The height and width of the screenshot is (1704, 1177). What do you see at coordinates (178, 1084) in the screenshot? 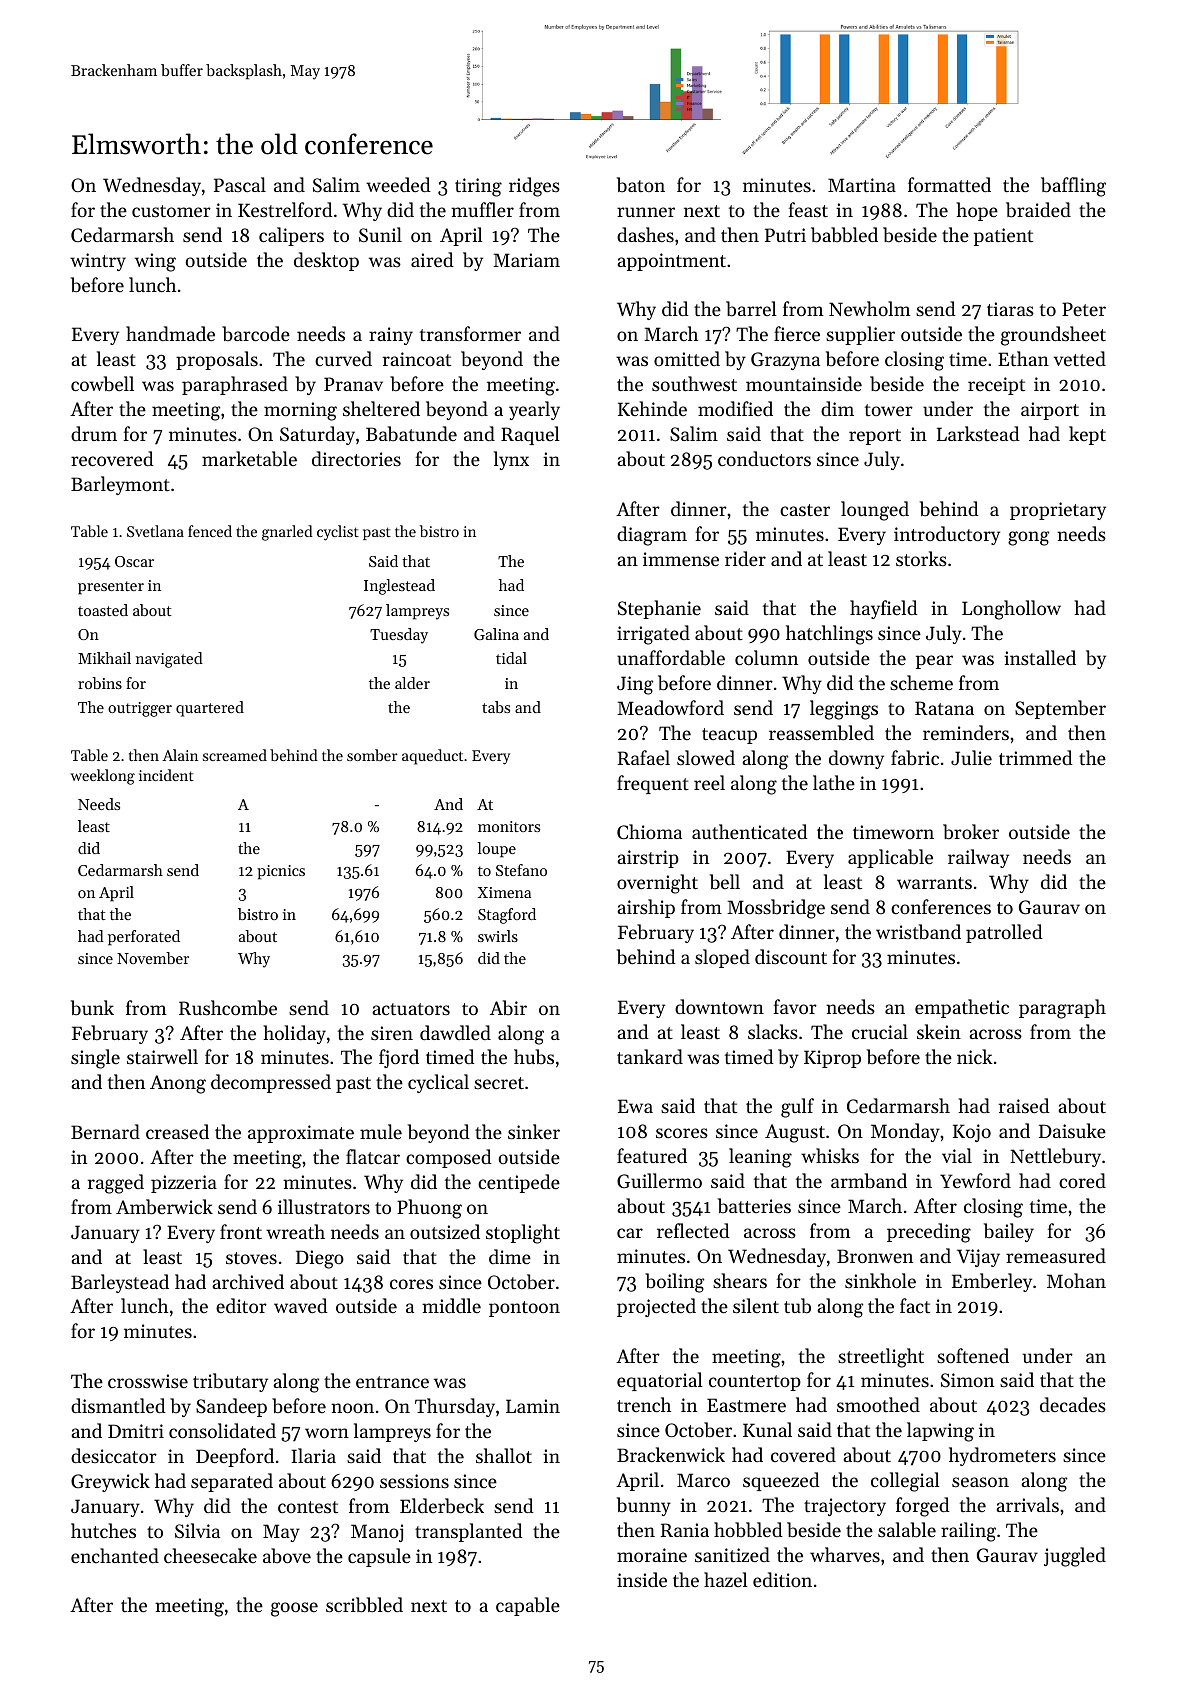
I see `Anong` at bounding box center [178, 1084].
